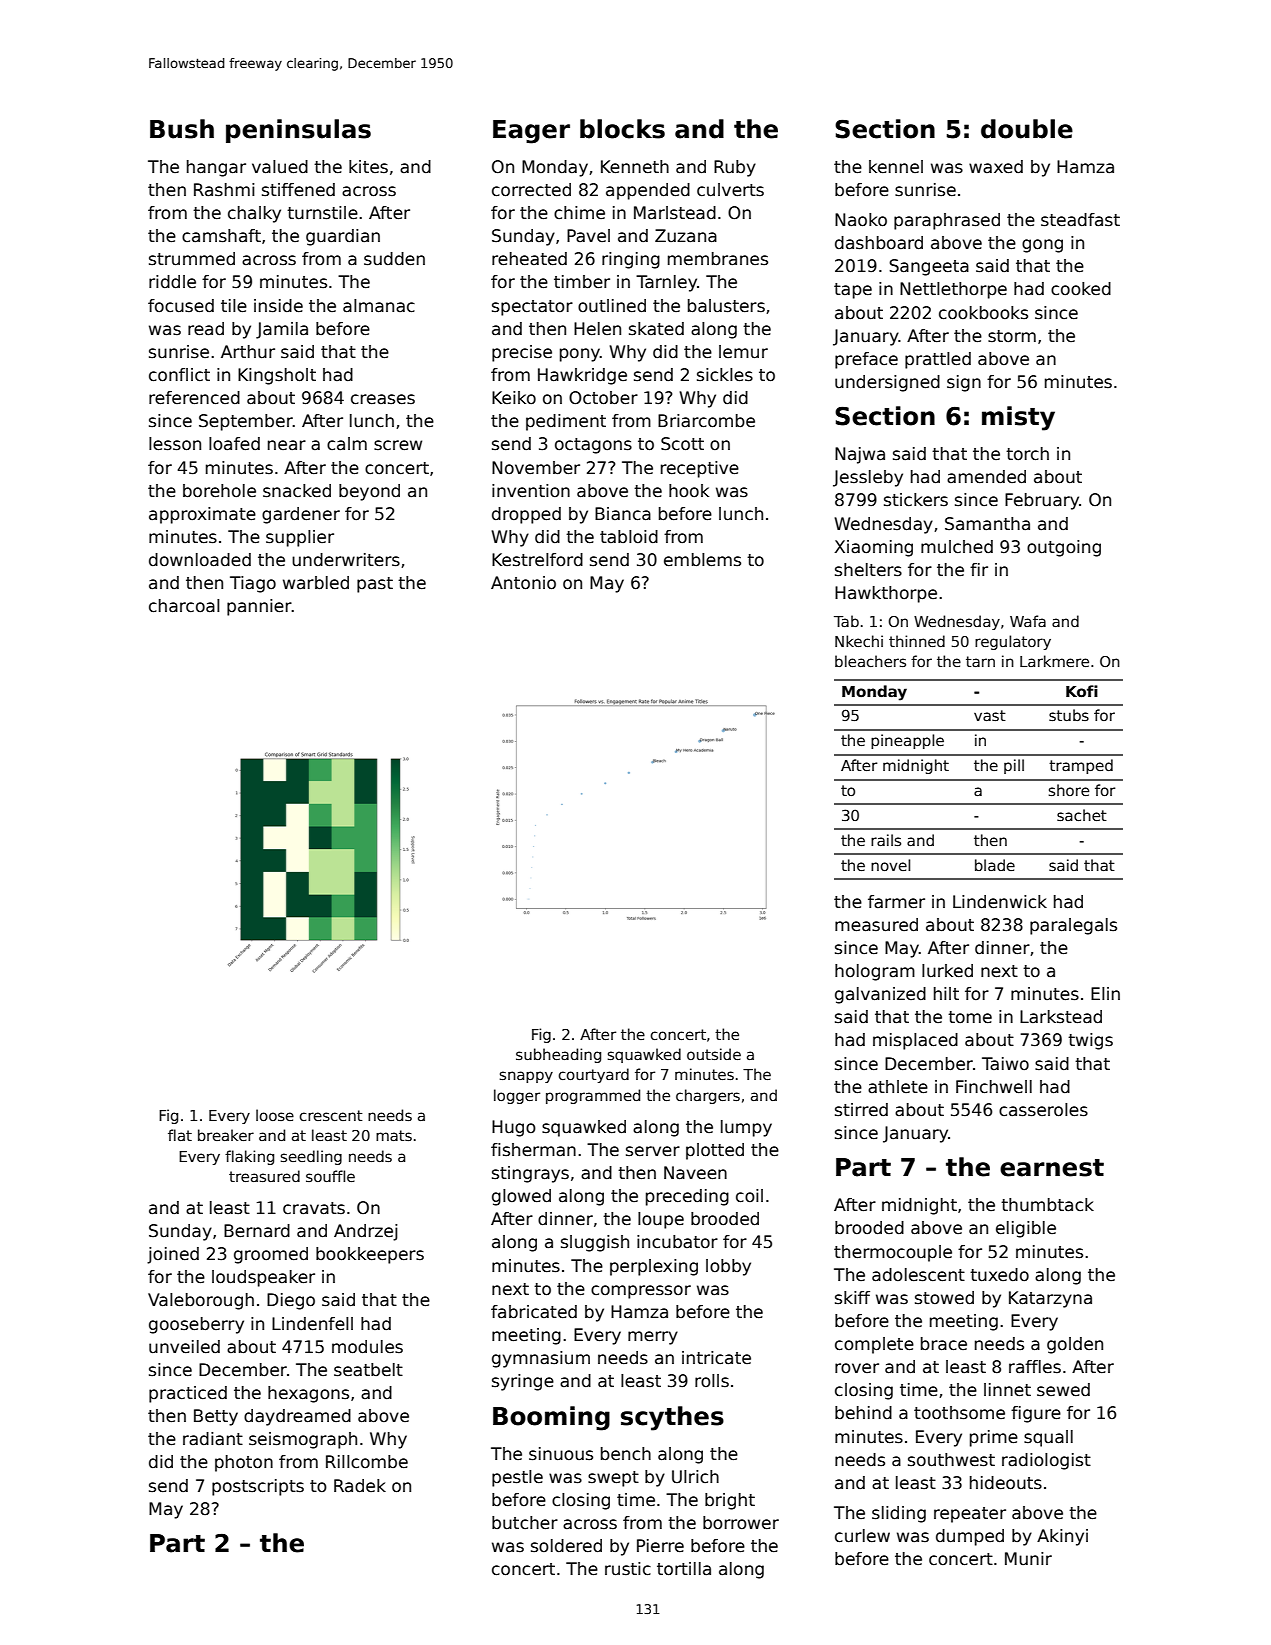 Image resolution: width=1271 pixels, height=1645 pixels. What do you see at coordinates (1081, 289) in the page?
I see `cooked` at bounding box center [1081, 289].
